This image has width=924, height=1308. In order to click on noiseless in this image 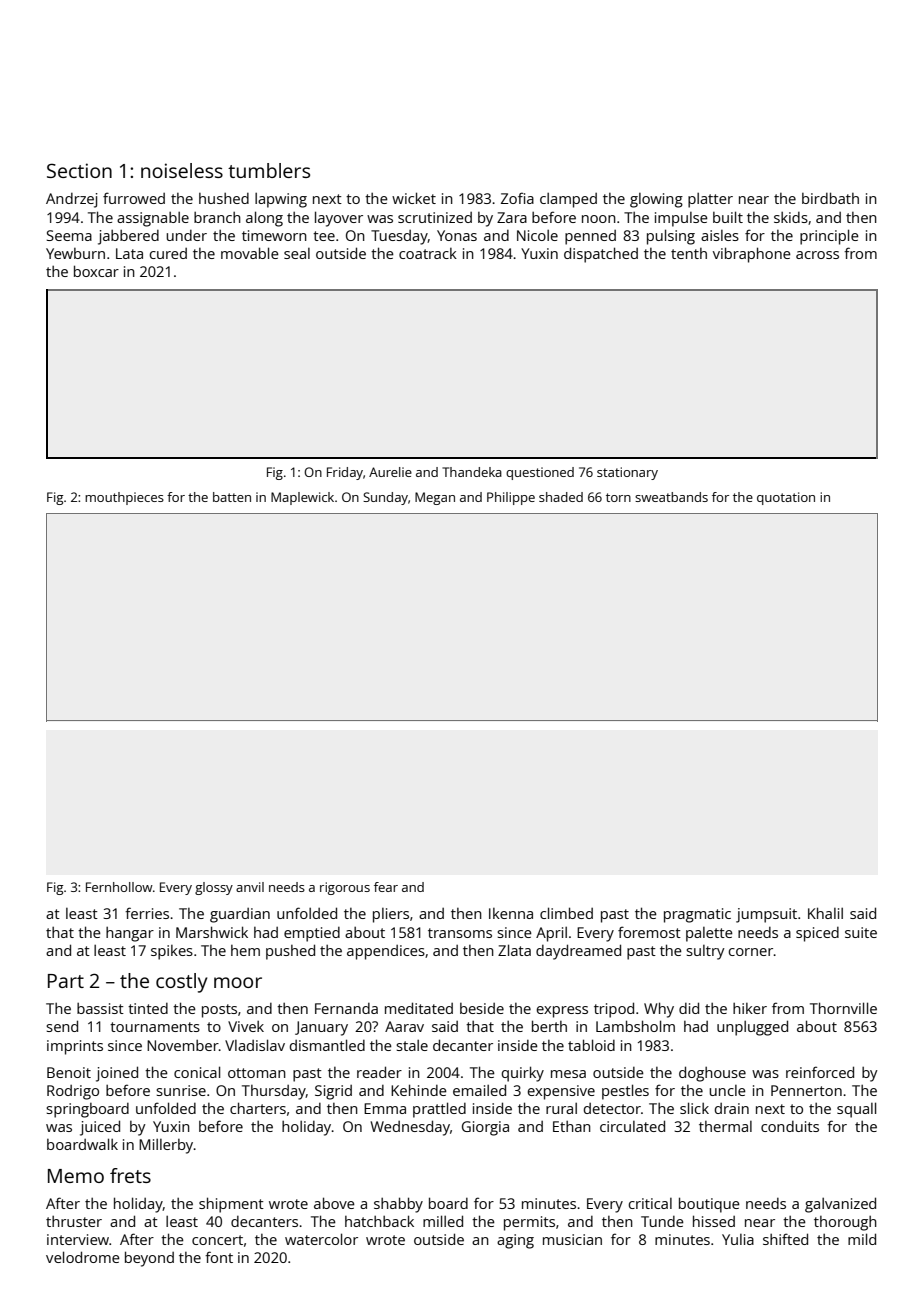, I will do `click(182, 170)`.
